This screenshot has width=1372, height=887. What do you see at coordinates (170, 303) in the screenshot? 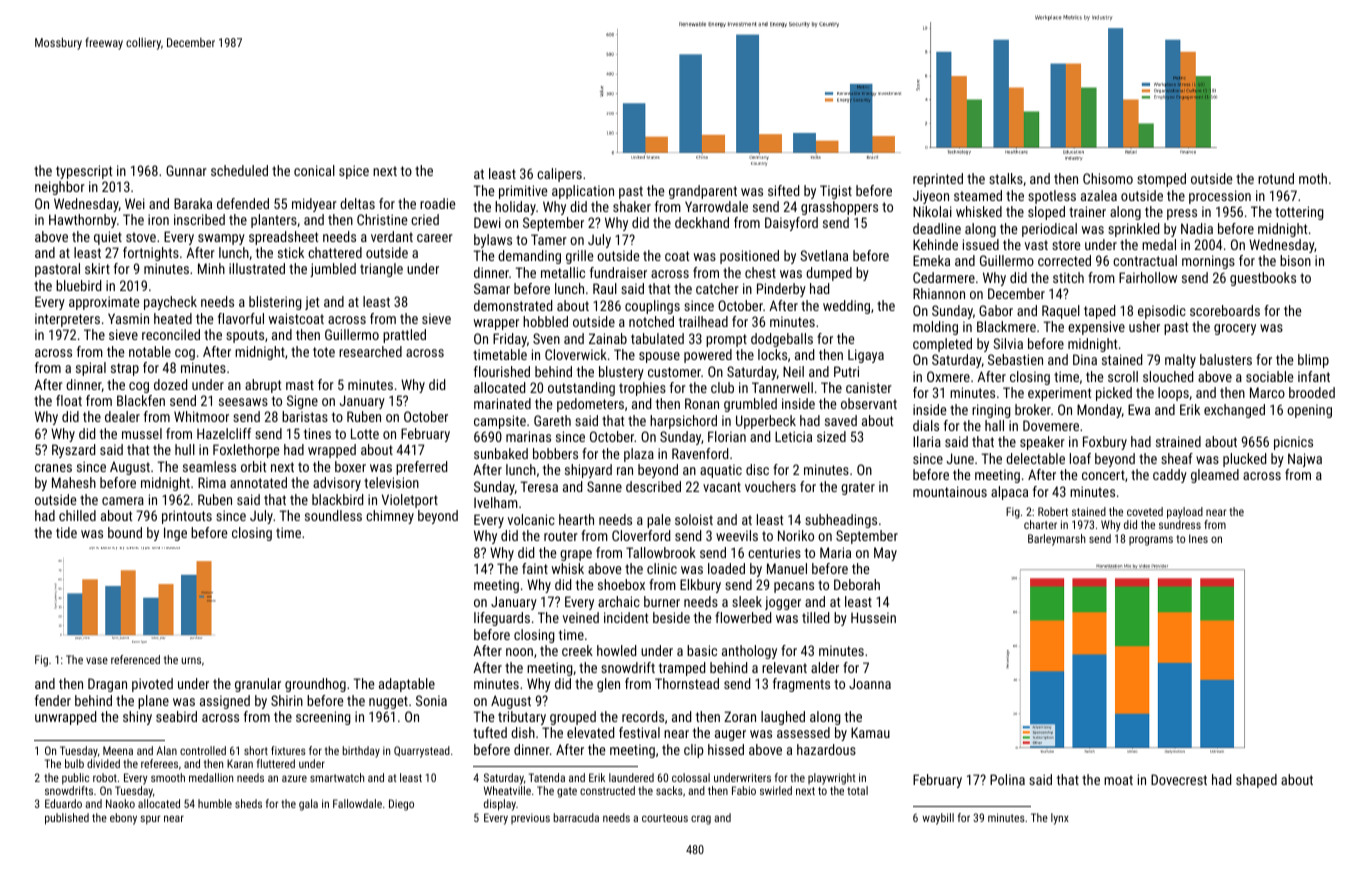
I see `paycheck` at bounding box center [170, 303].
